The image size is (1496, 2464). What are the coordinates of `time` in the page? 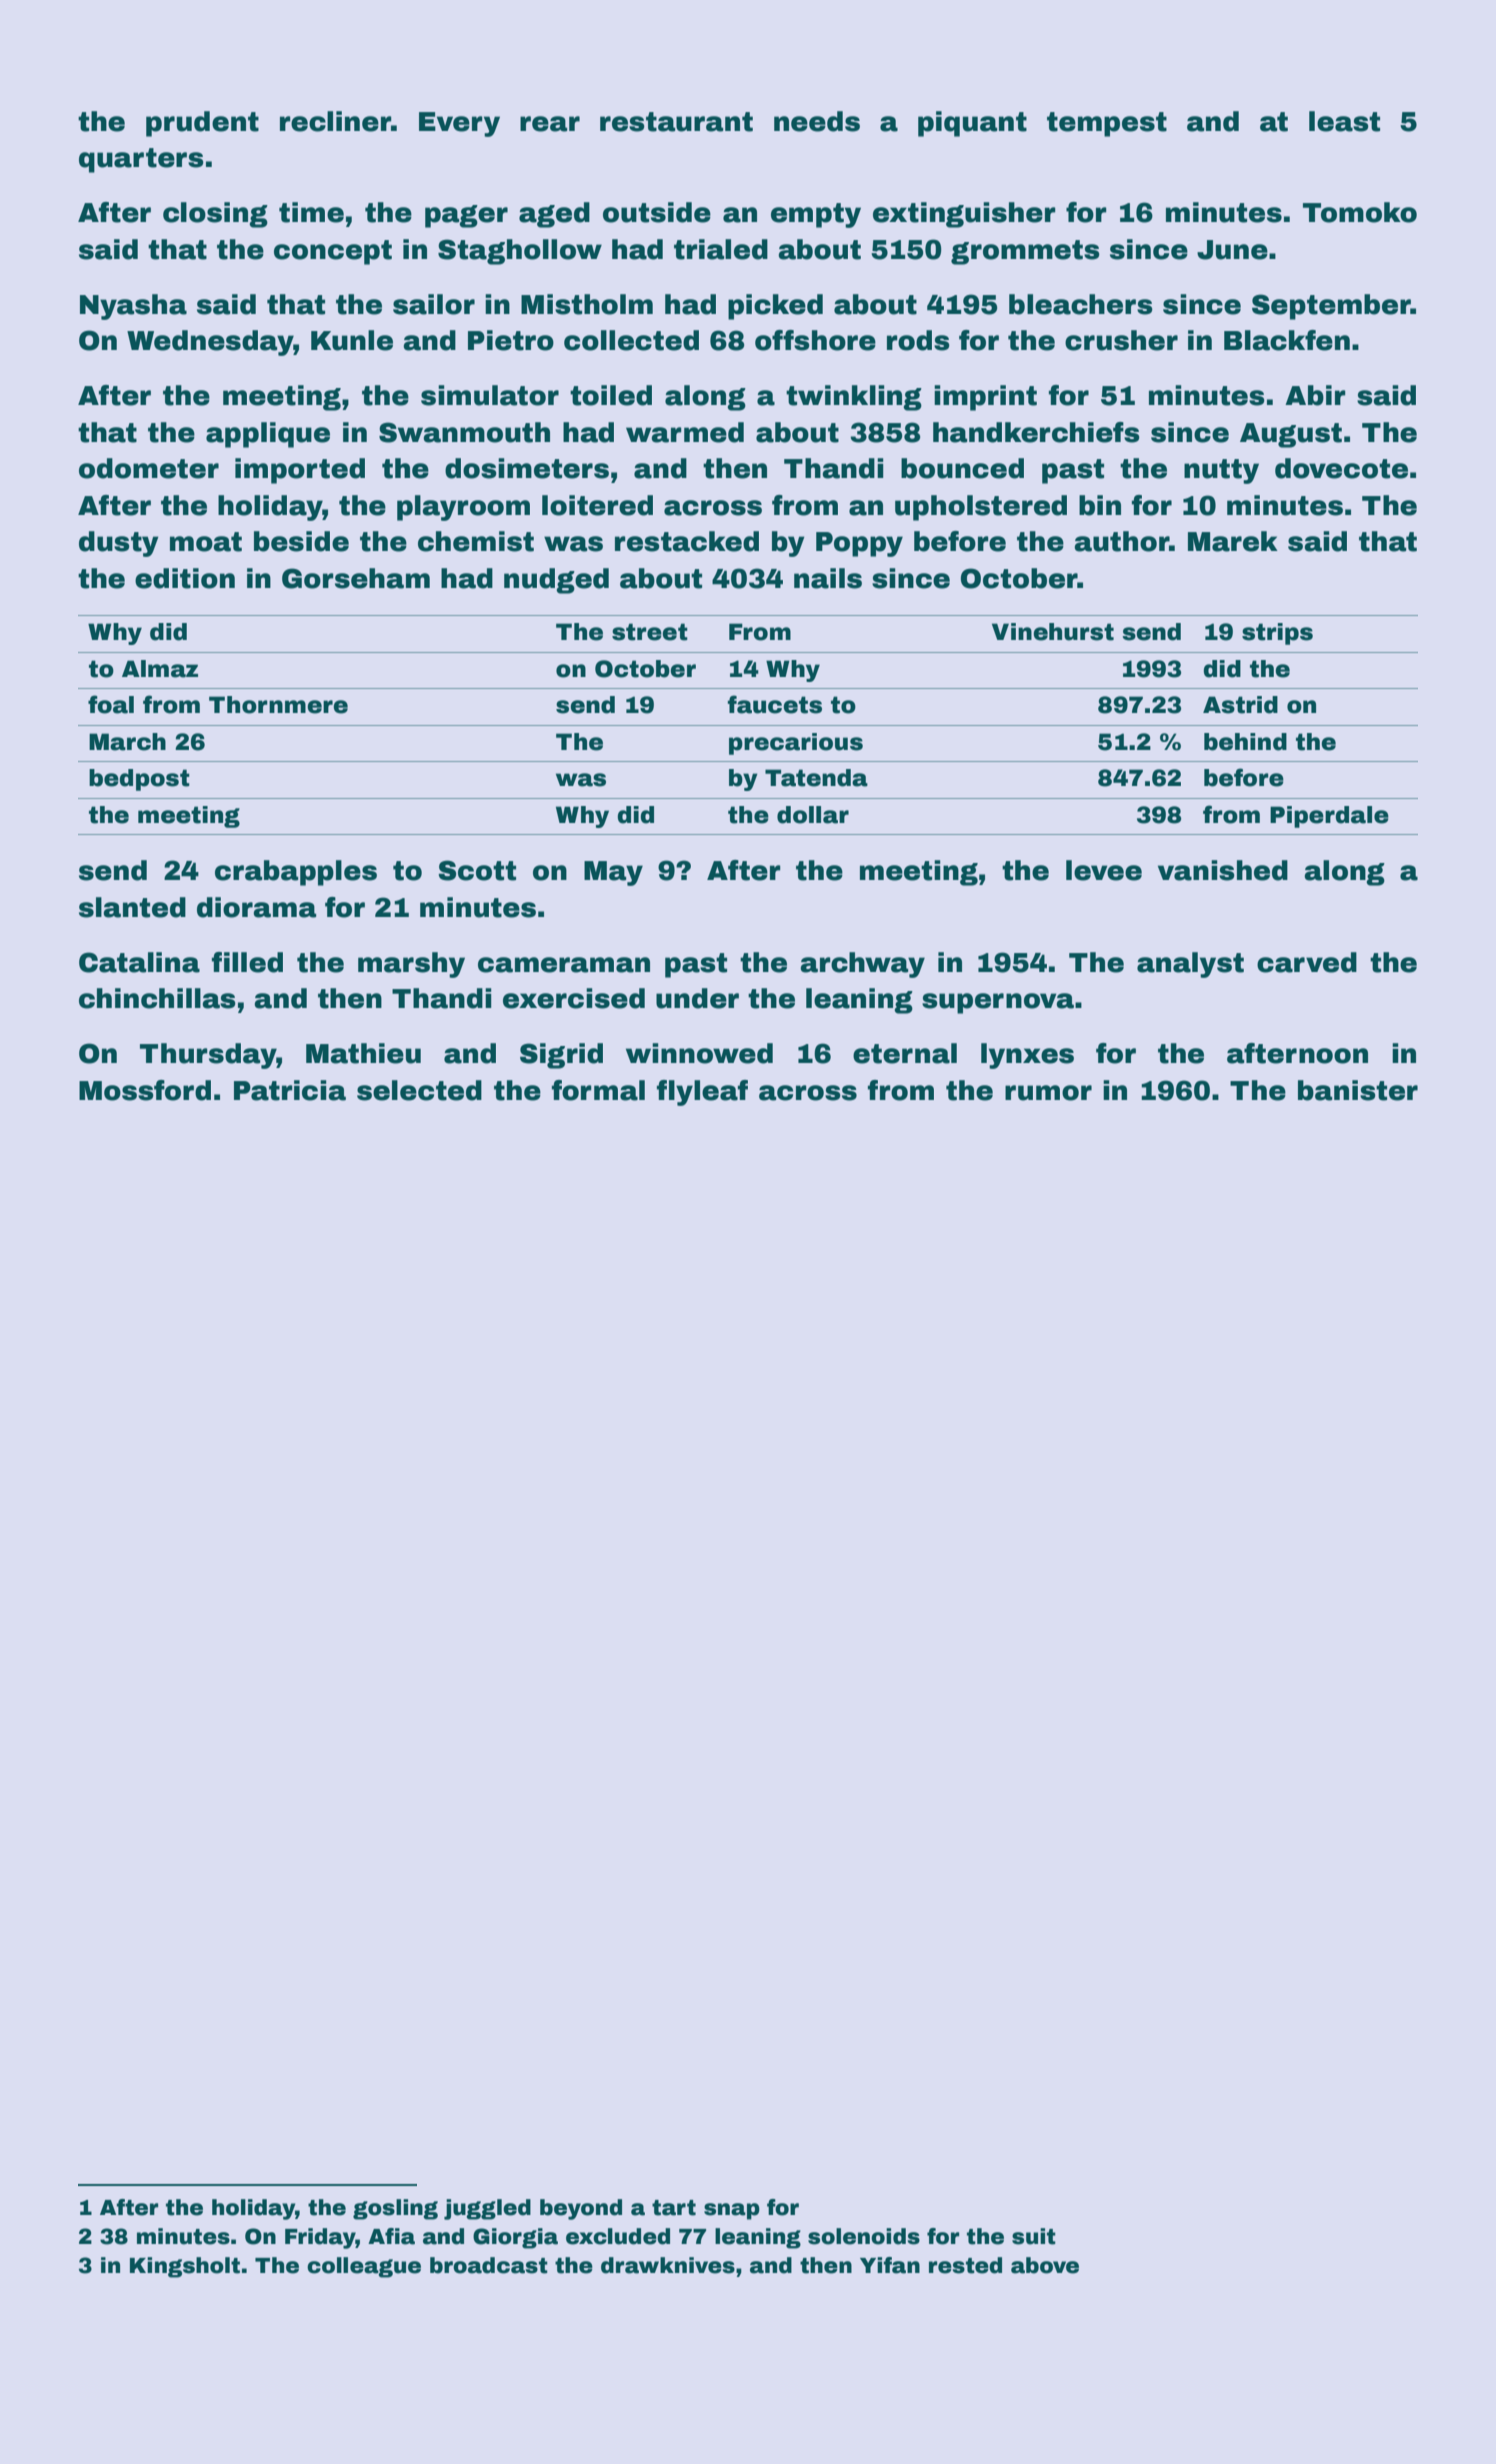 It's located at (311, 212).
